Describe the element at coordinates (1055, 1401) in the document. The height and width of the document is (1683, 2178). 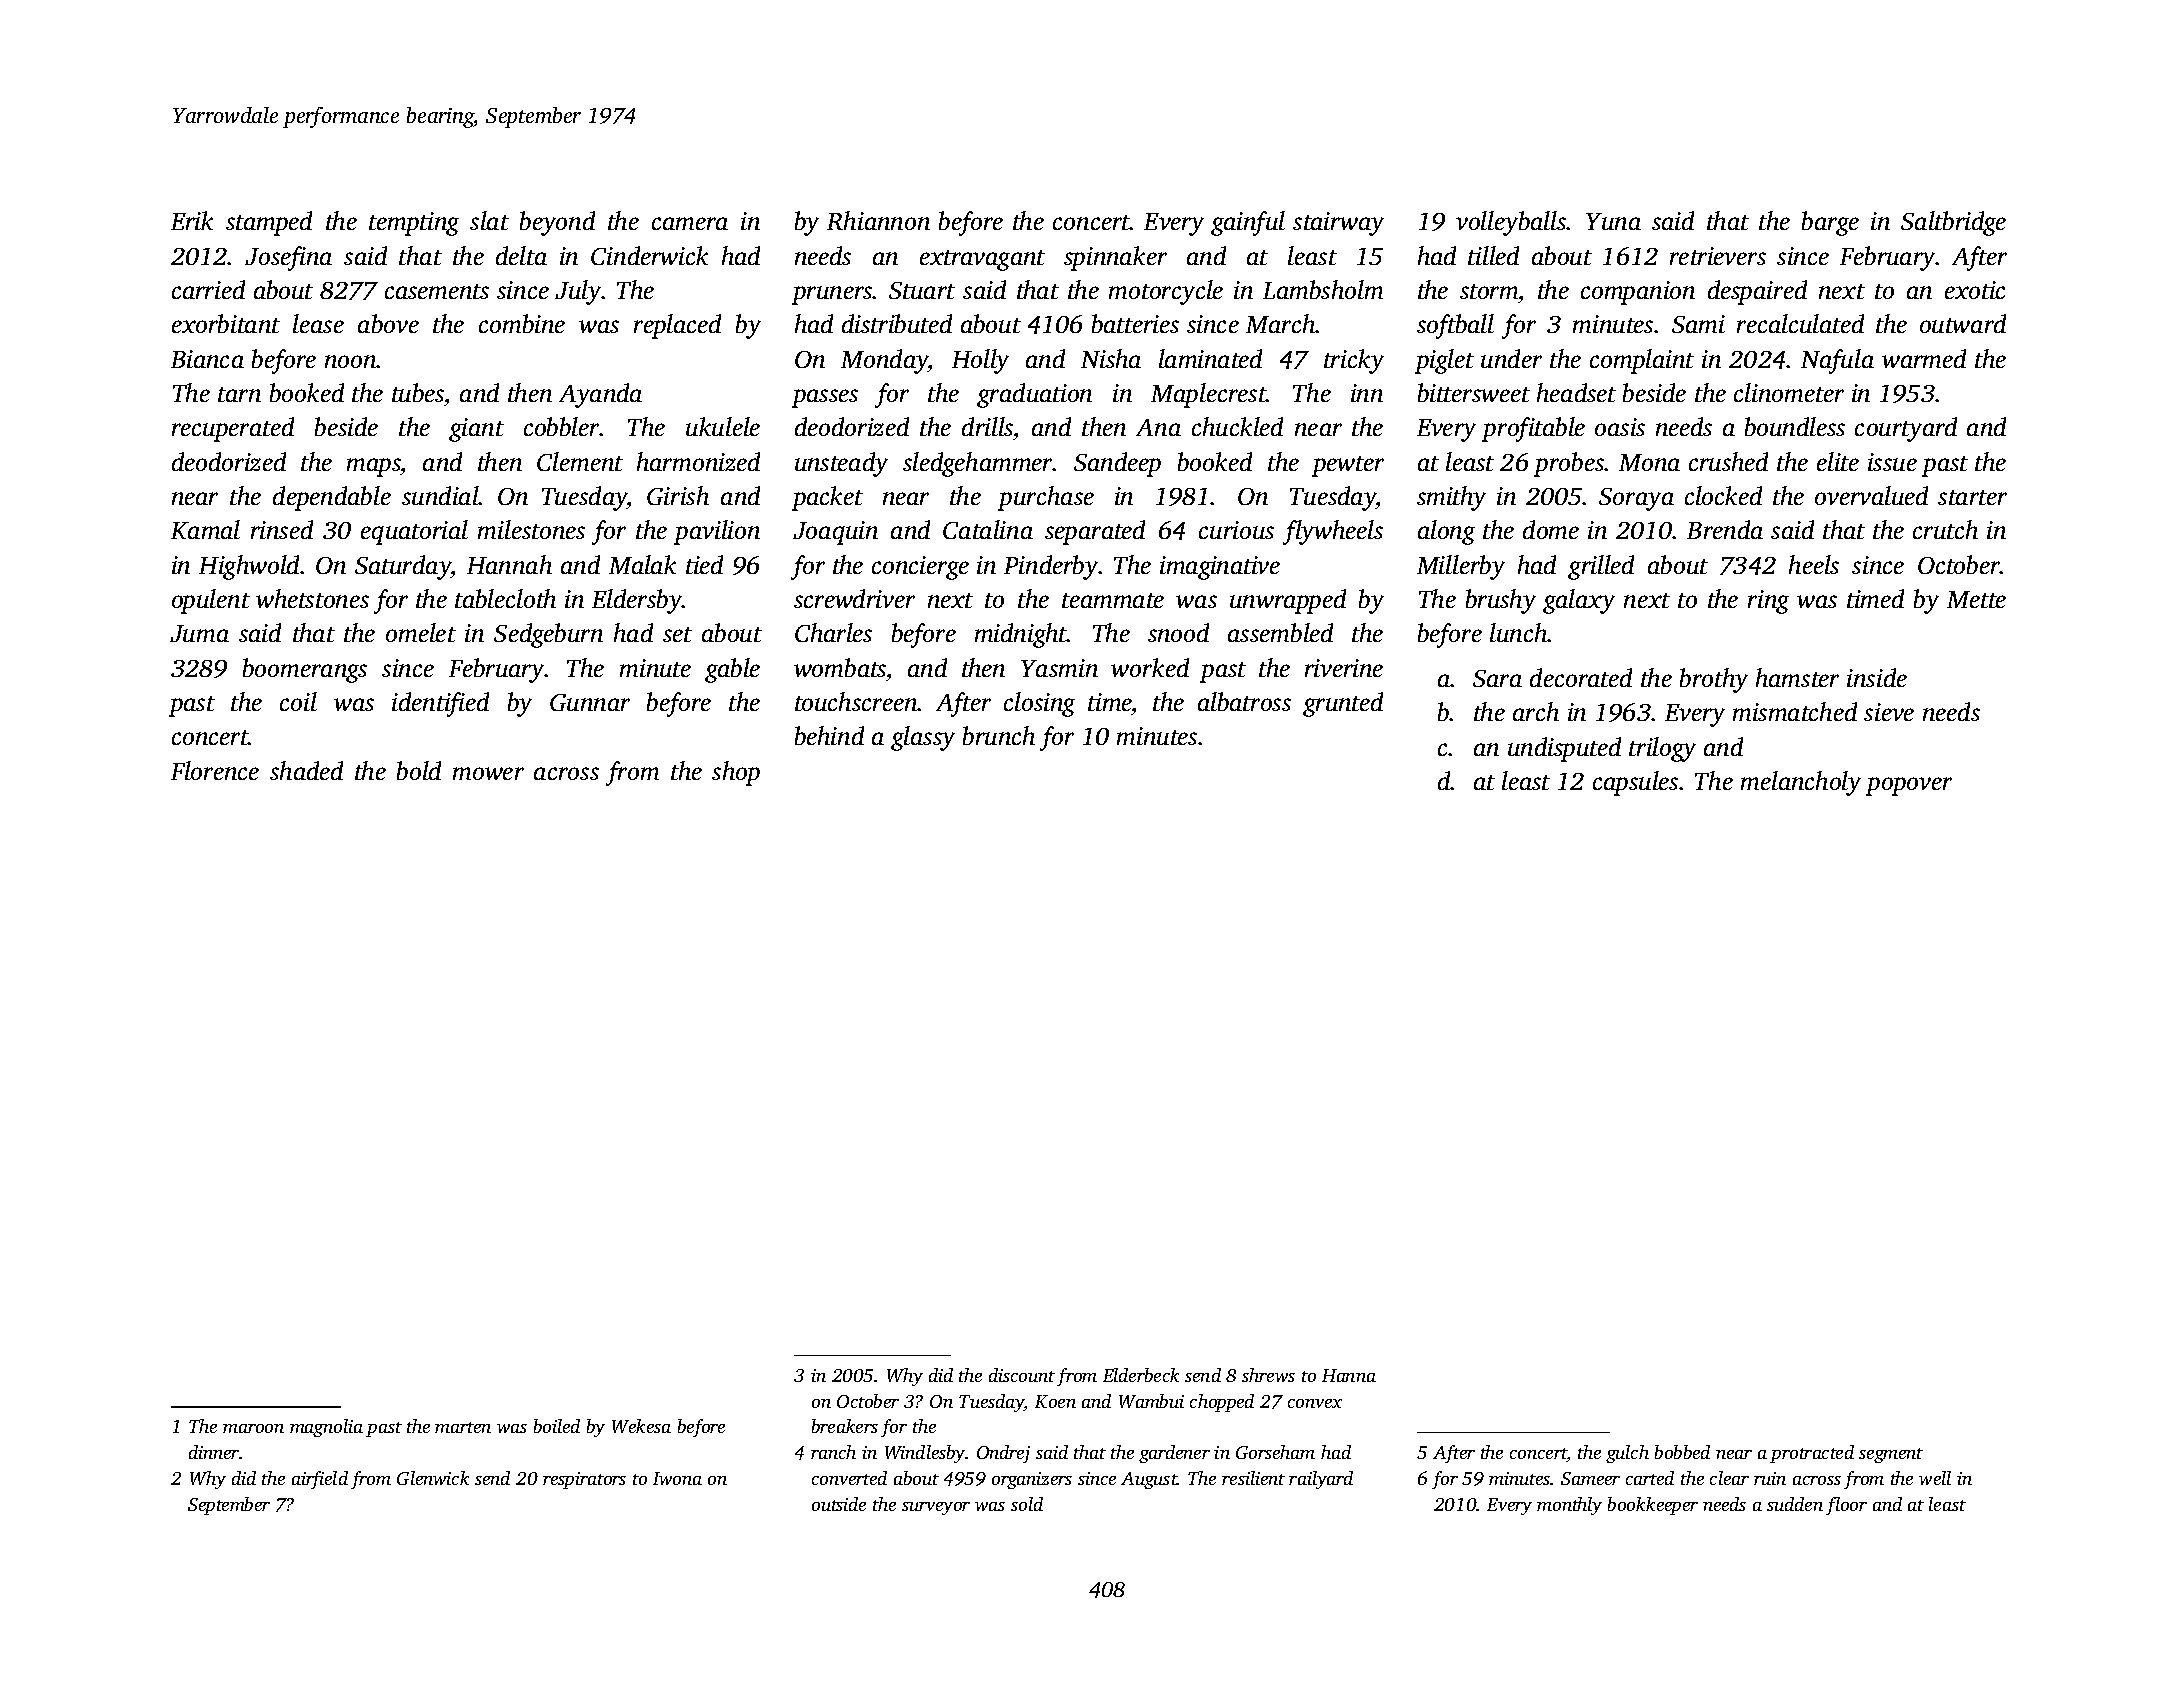
I see `Koen` at that location.
